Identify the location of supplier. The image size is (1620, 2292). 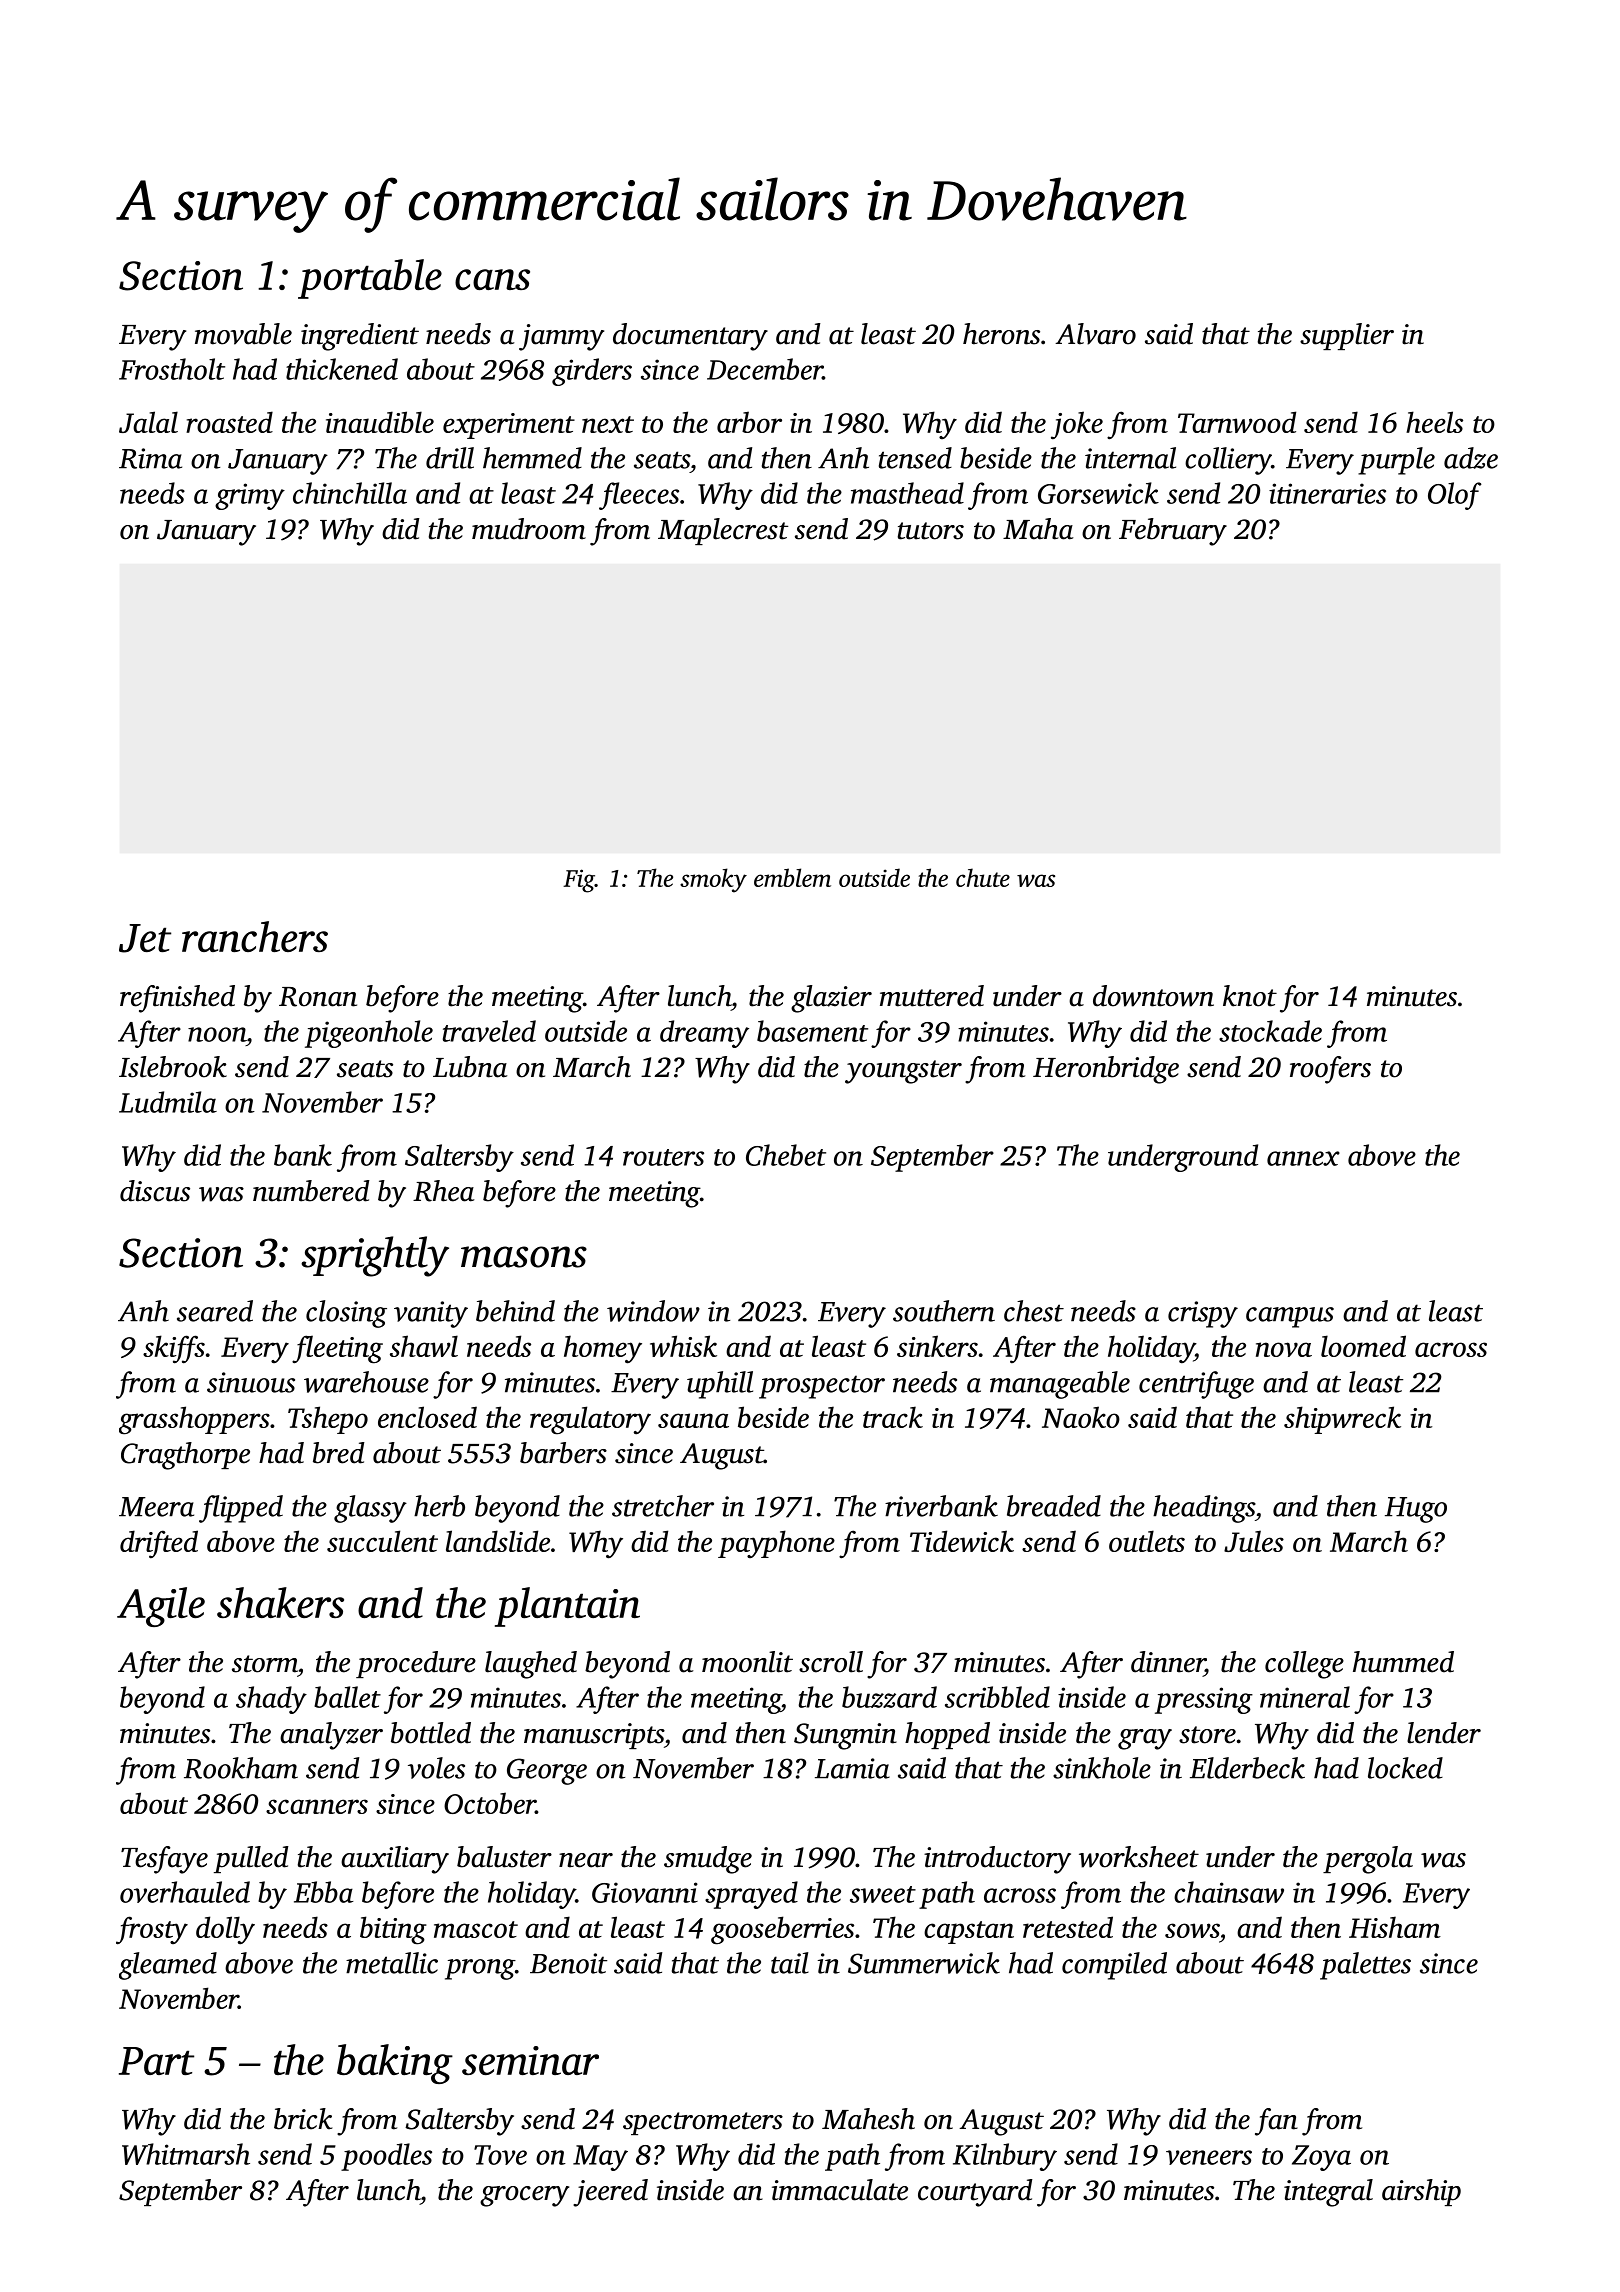
(1347, 336).
